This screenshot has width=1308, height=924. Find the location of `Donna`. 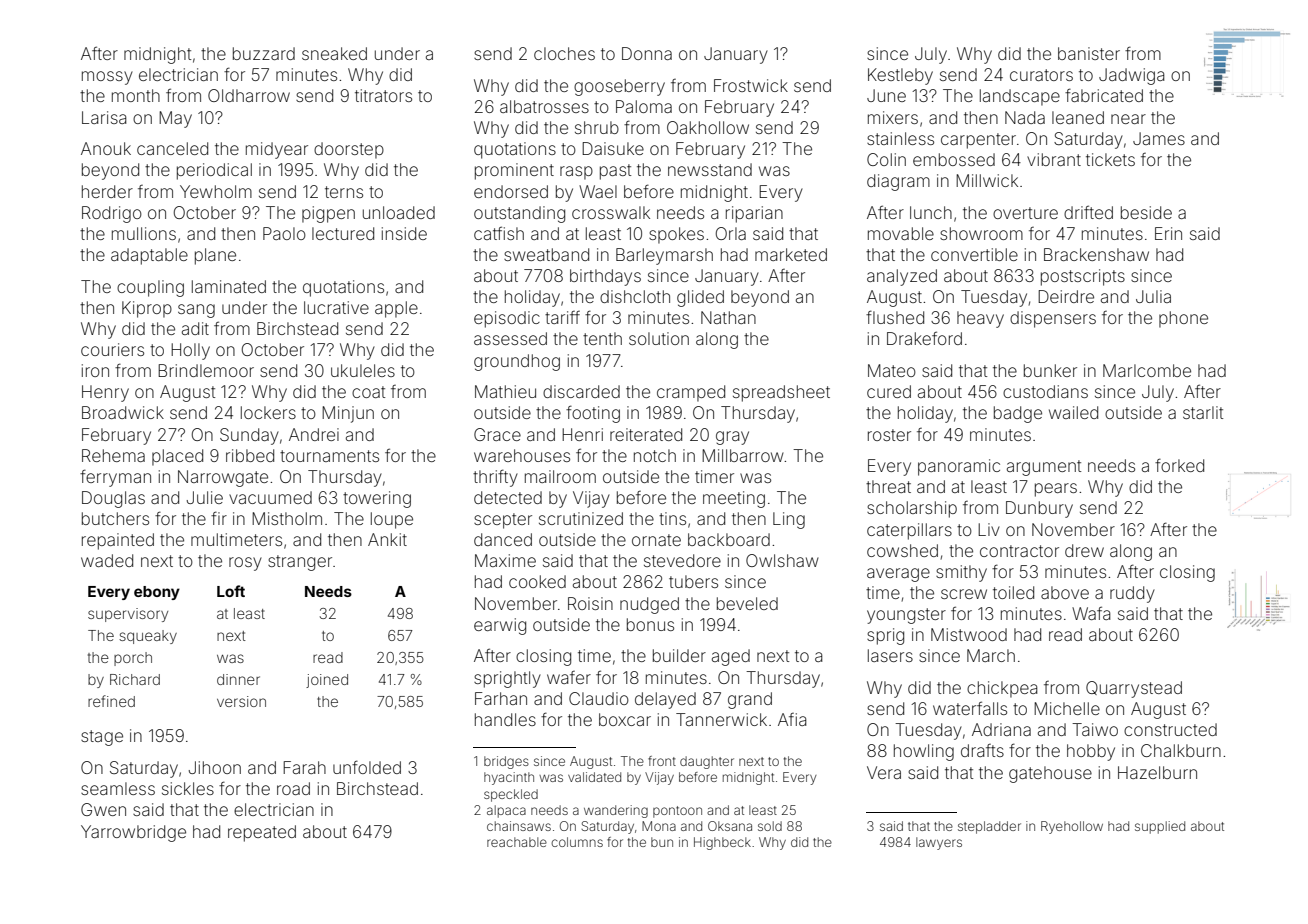

Donna is located at coordinates (647, 53).
